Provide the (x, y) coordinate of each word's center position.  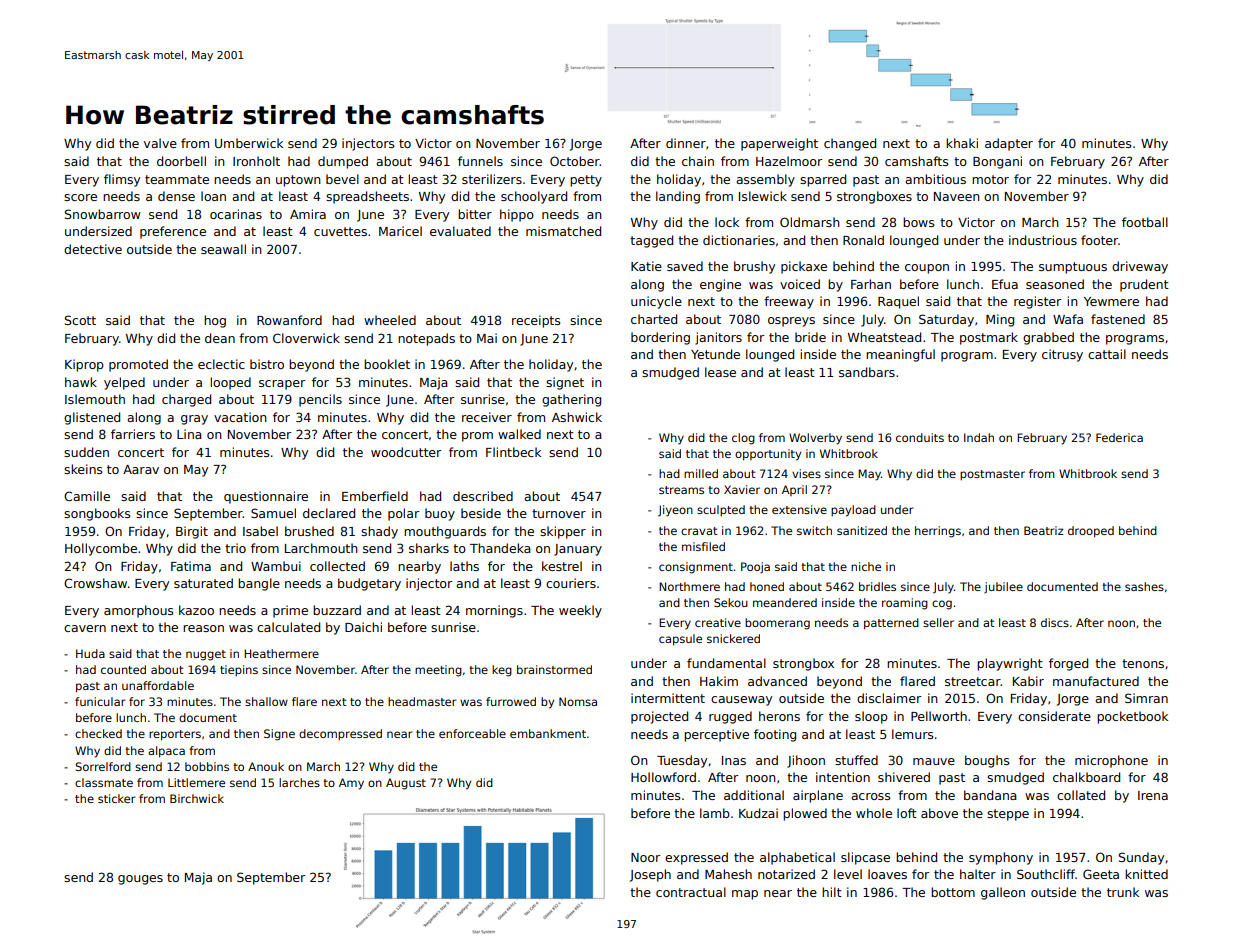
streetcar (973, 681)
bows (918, 222)
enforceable (472, 733)
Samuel (273, 513)
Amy (351, 784)
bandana (990, 795)
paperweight (779, 144)
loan (213, 196)
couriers (571, 583)
